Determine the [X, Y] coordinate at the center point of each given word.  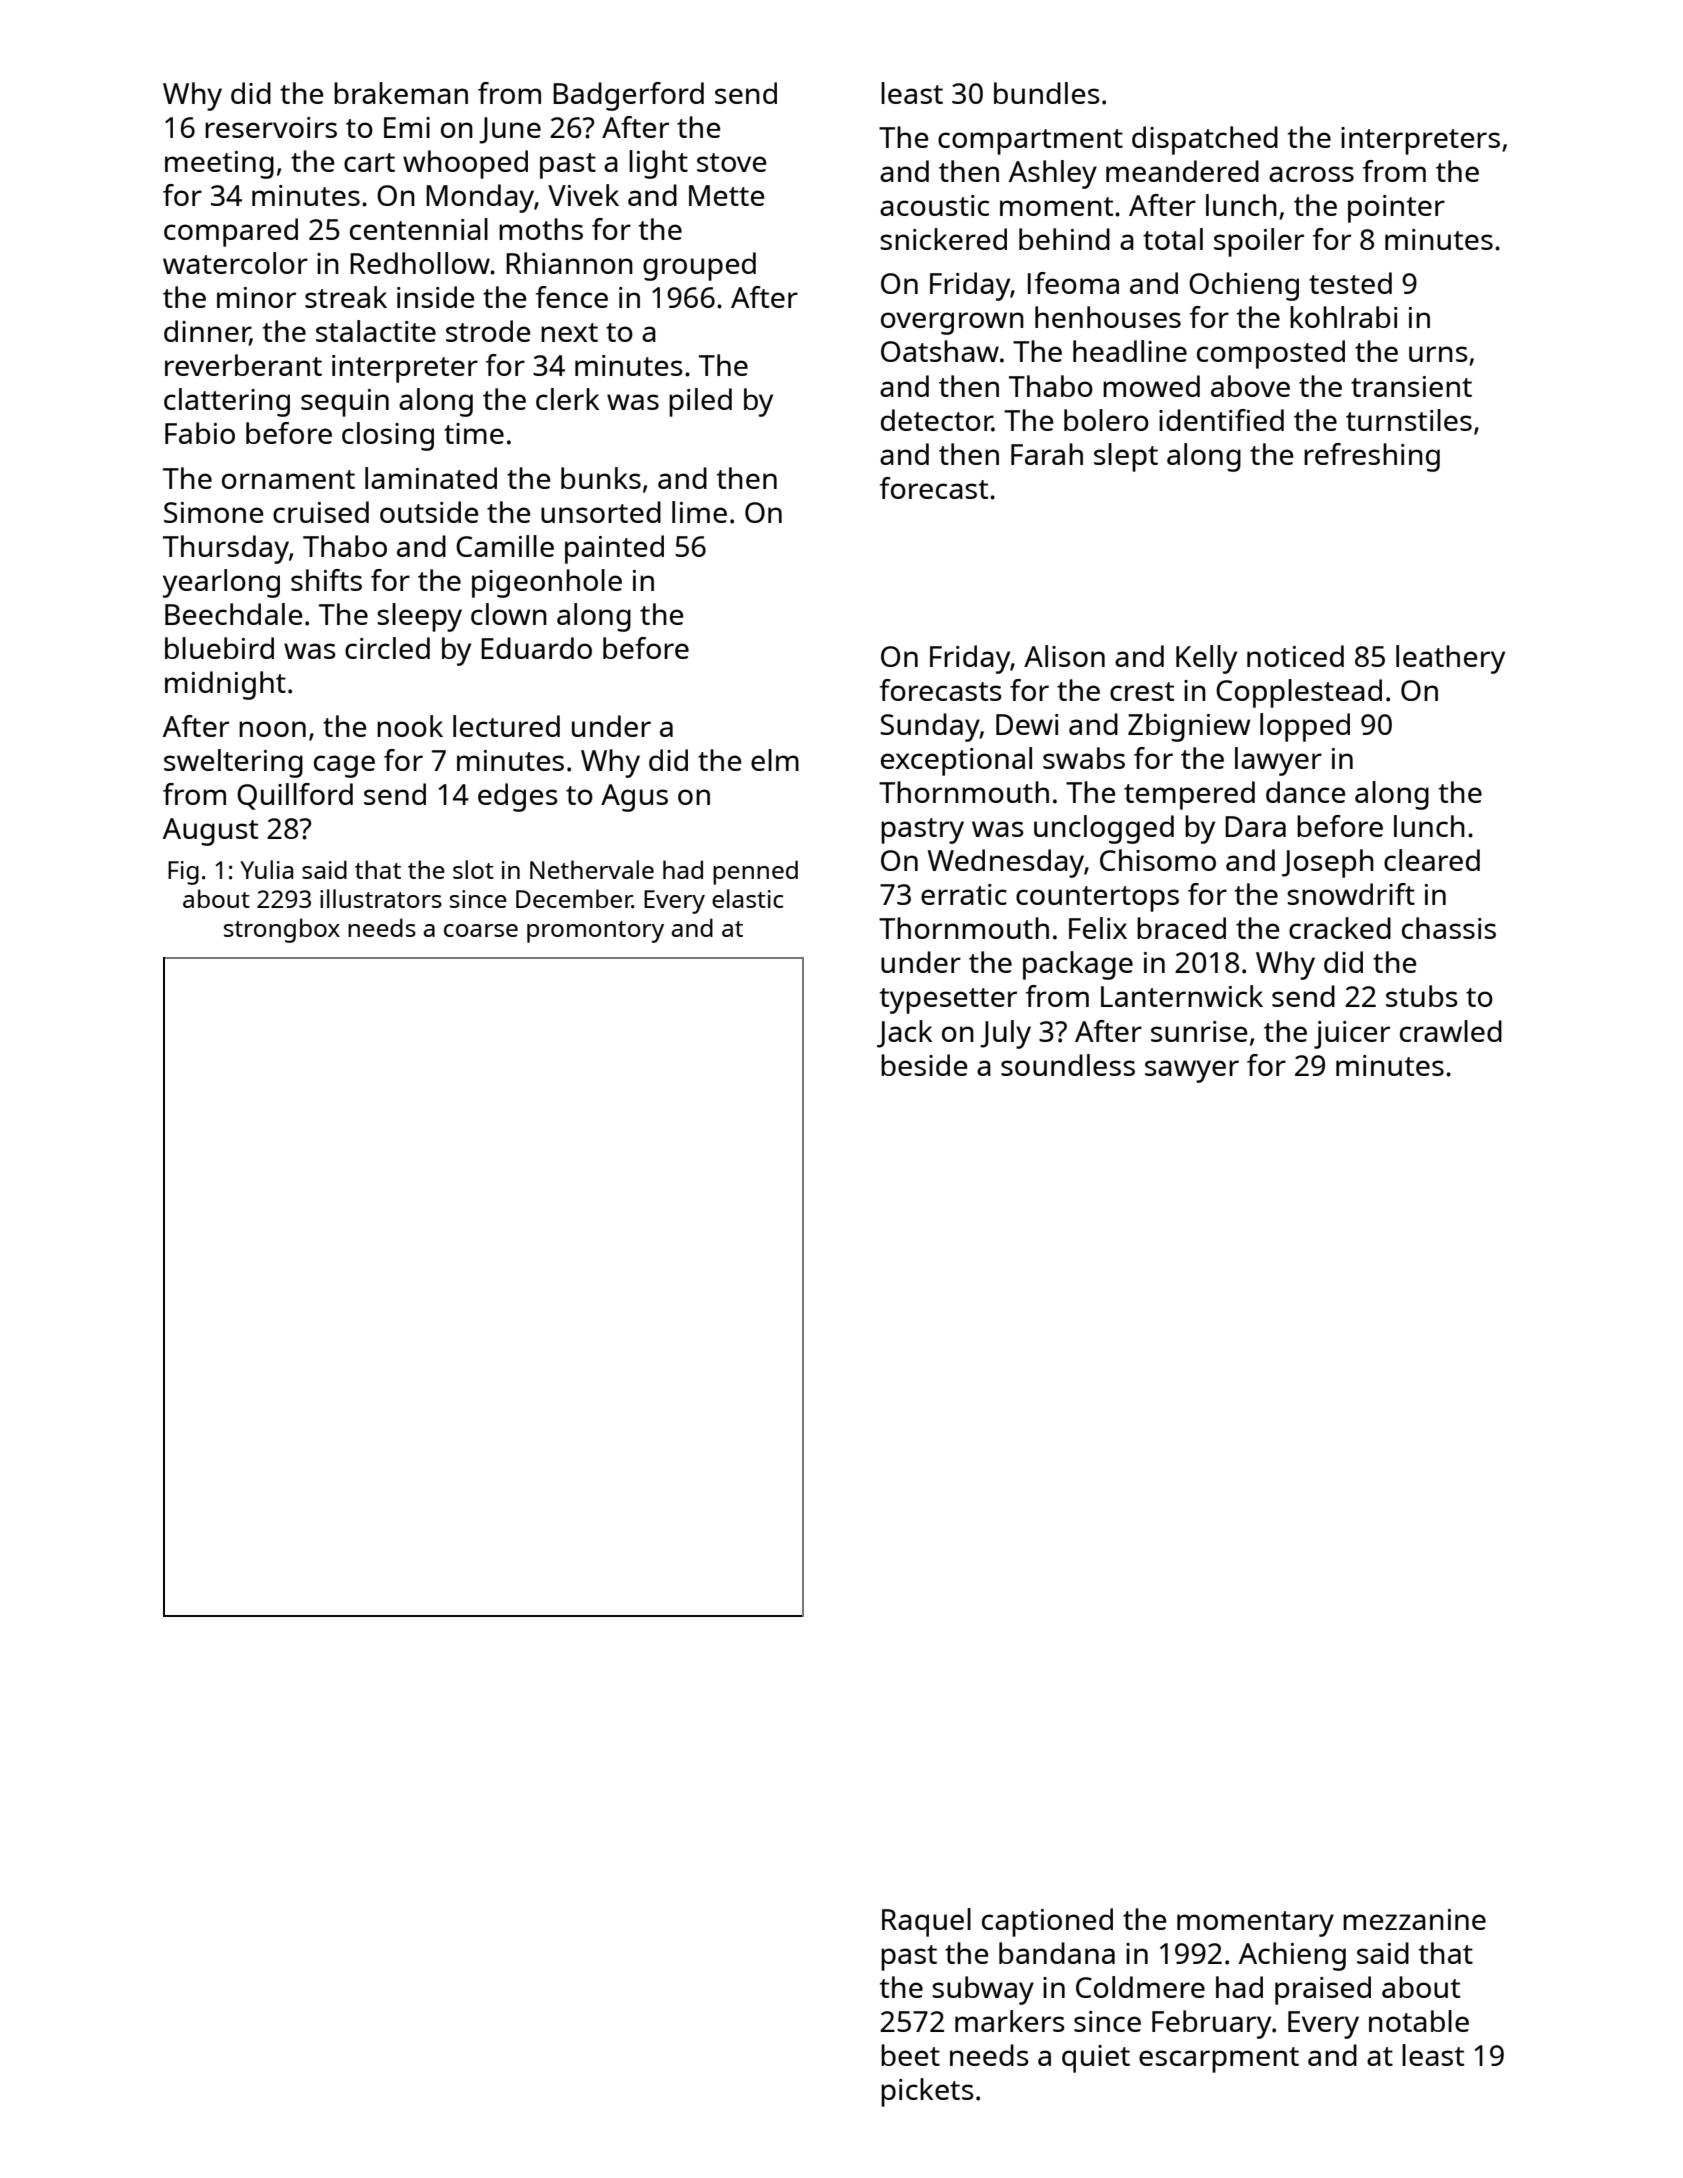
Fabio [200, 433]
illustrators [381, 898]
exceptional [956, 761]
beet [910, 2055]
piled [700, 402]
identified [1221, 420]
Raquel [926, 1922]
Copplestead [1299, 693]
